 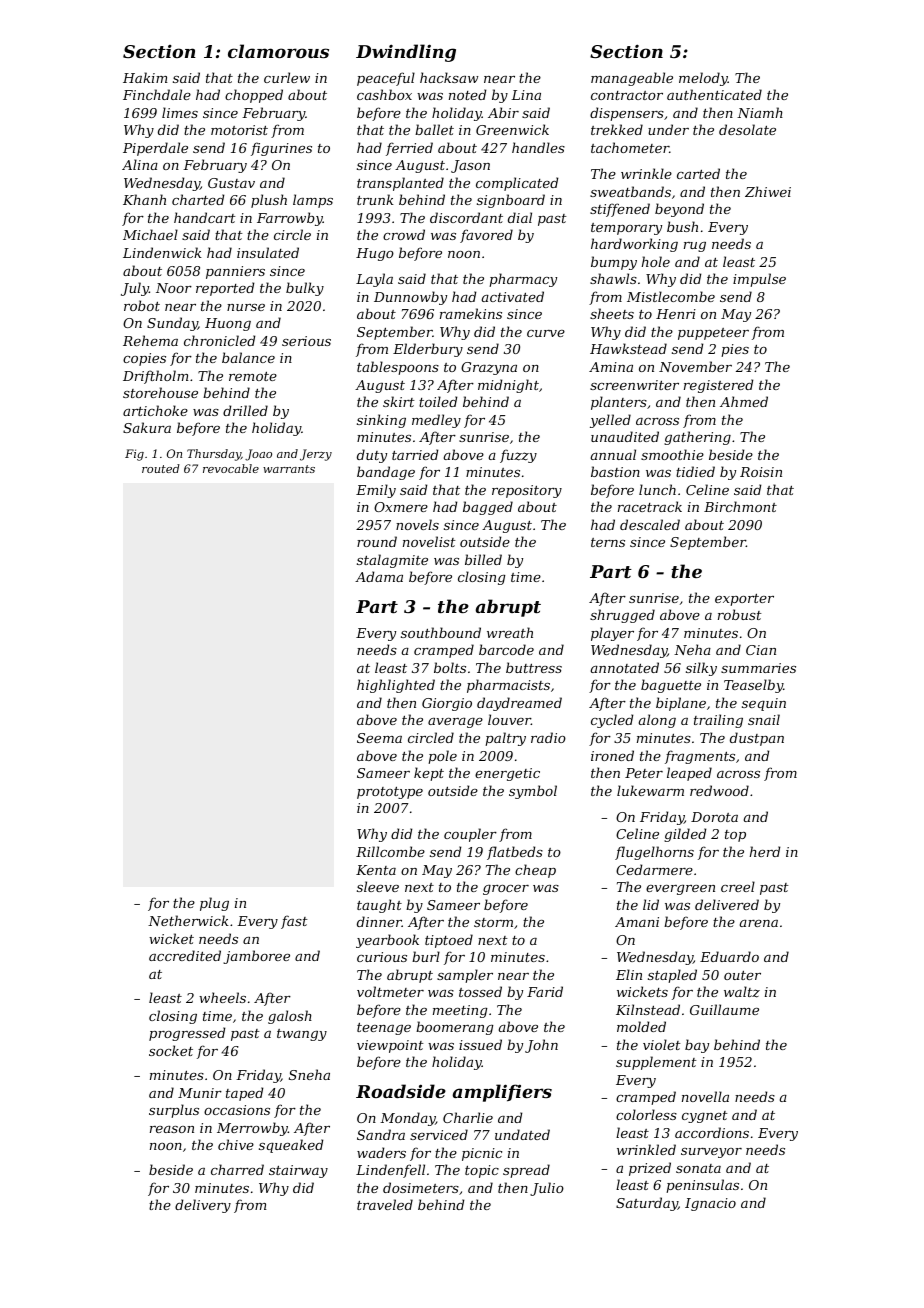 What do you see at coordinates (237, 1110) in the page?
I see `occasions` at bounding box center [237, 1110].
